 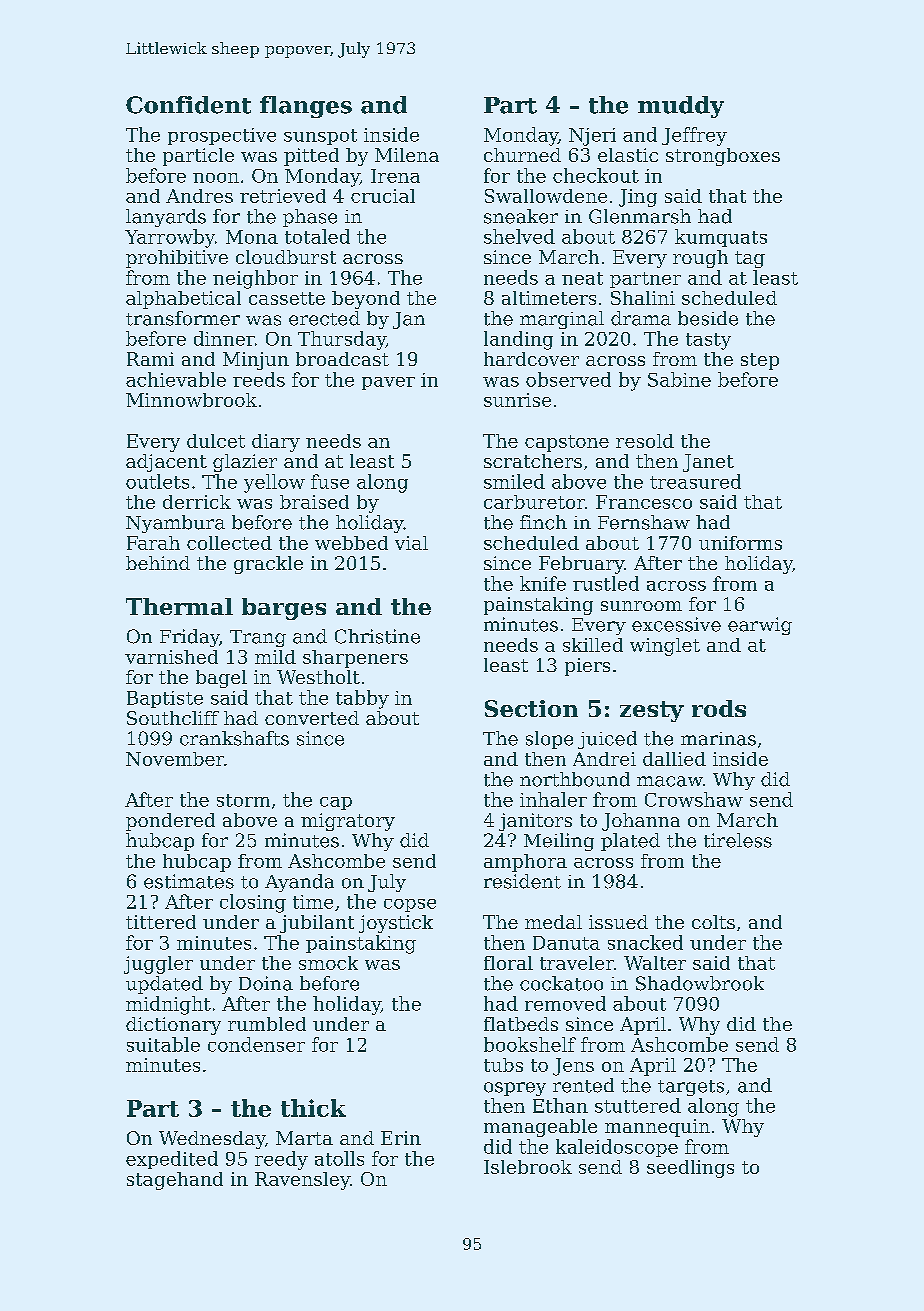 What do you see at coordinates (188, 105) in the page?
I see `Confident` at bounding box center [188, 105].
